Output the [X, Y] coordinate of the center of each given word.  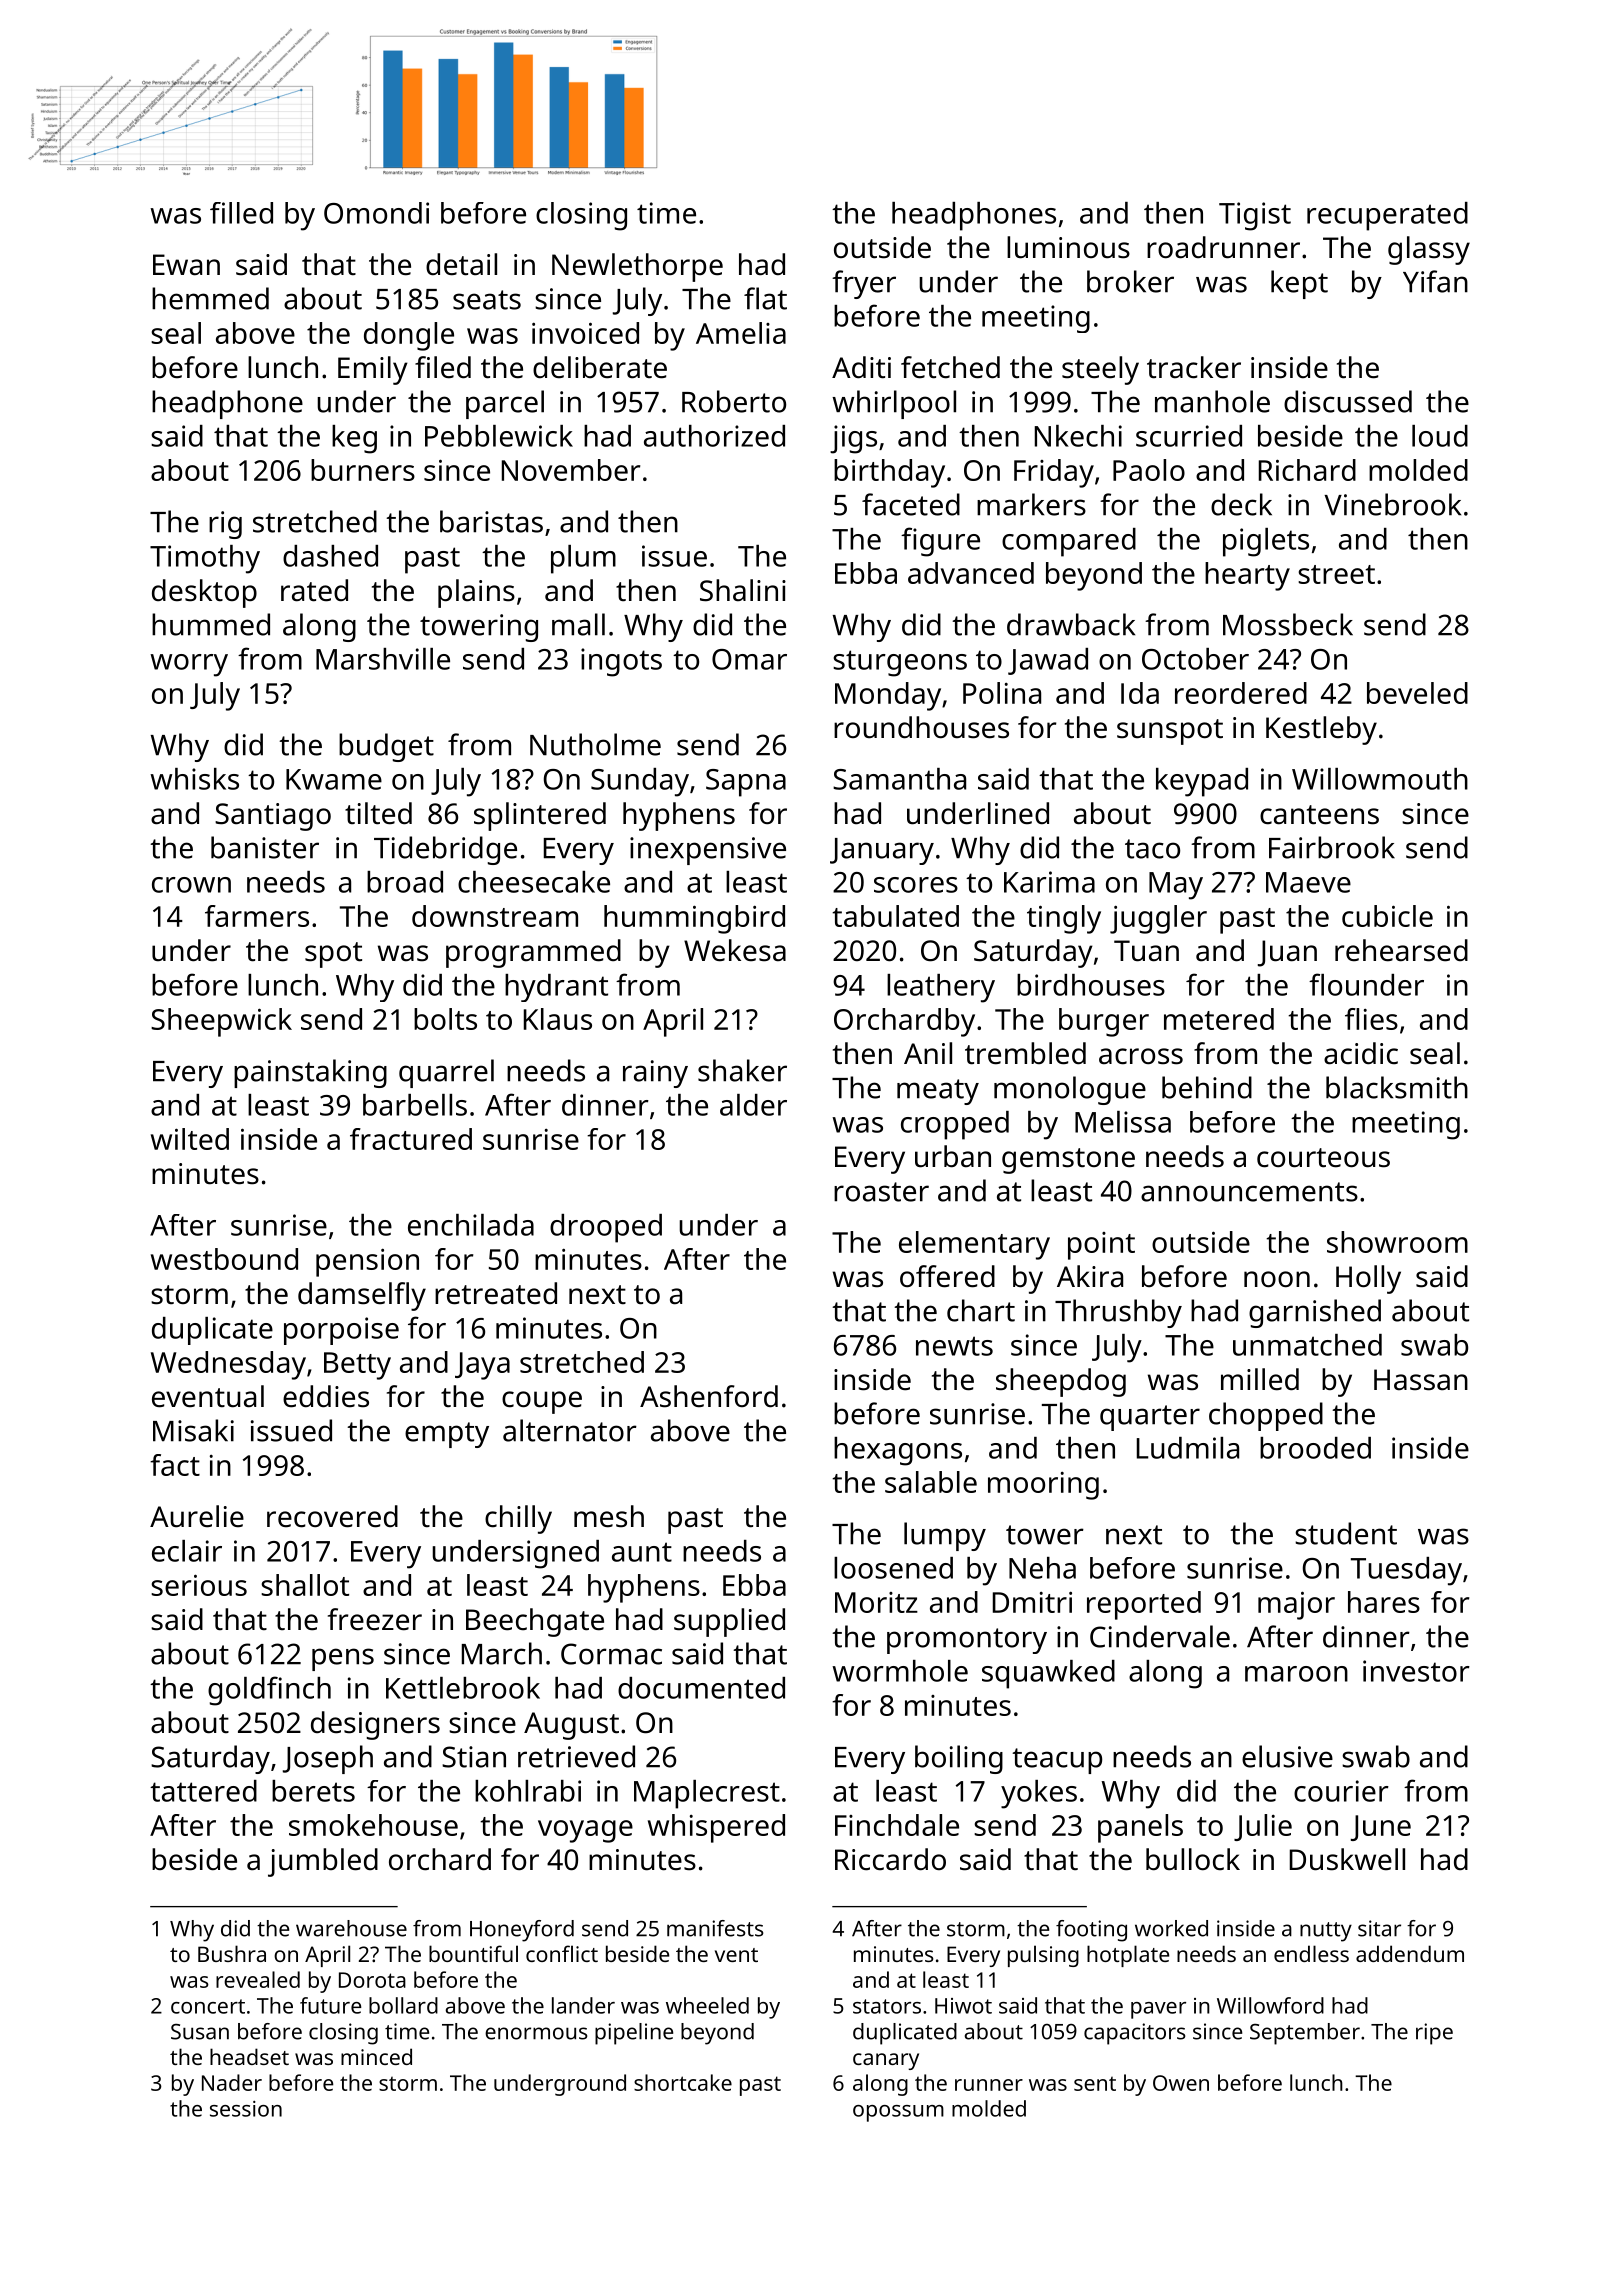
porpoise [341, 1331]
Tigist [1255, 216]
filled [241, 213]
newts [954, 1346]
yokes [1039, 1794]
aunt [642, 1552]
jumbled [323, 1862]
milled [1260, 1379]
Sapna [746, 783]
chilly [518, 1519]
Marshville [383, 659]
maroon [1296, 1674]
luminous [1068, 247]
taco [1152, 849]
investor [1416, 1671]
